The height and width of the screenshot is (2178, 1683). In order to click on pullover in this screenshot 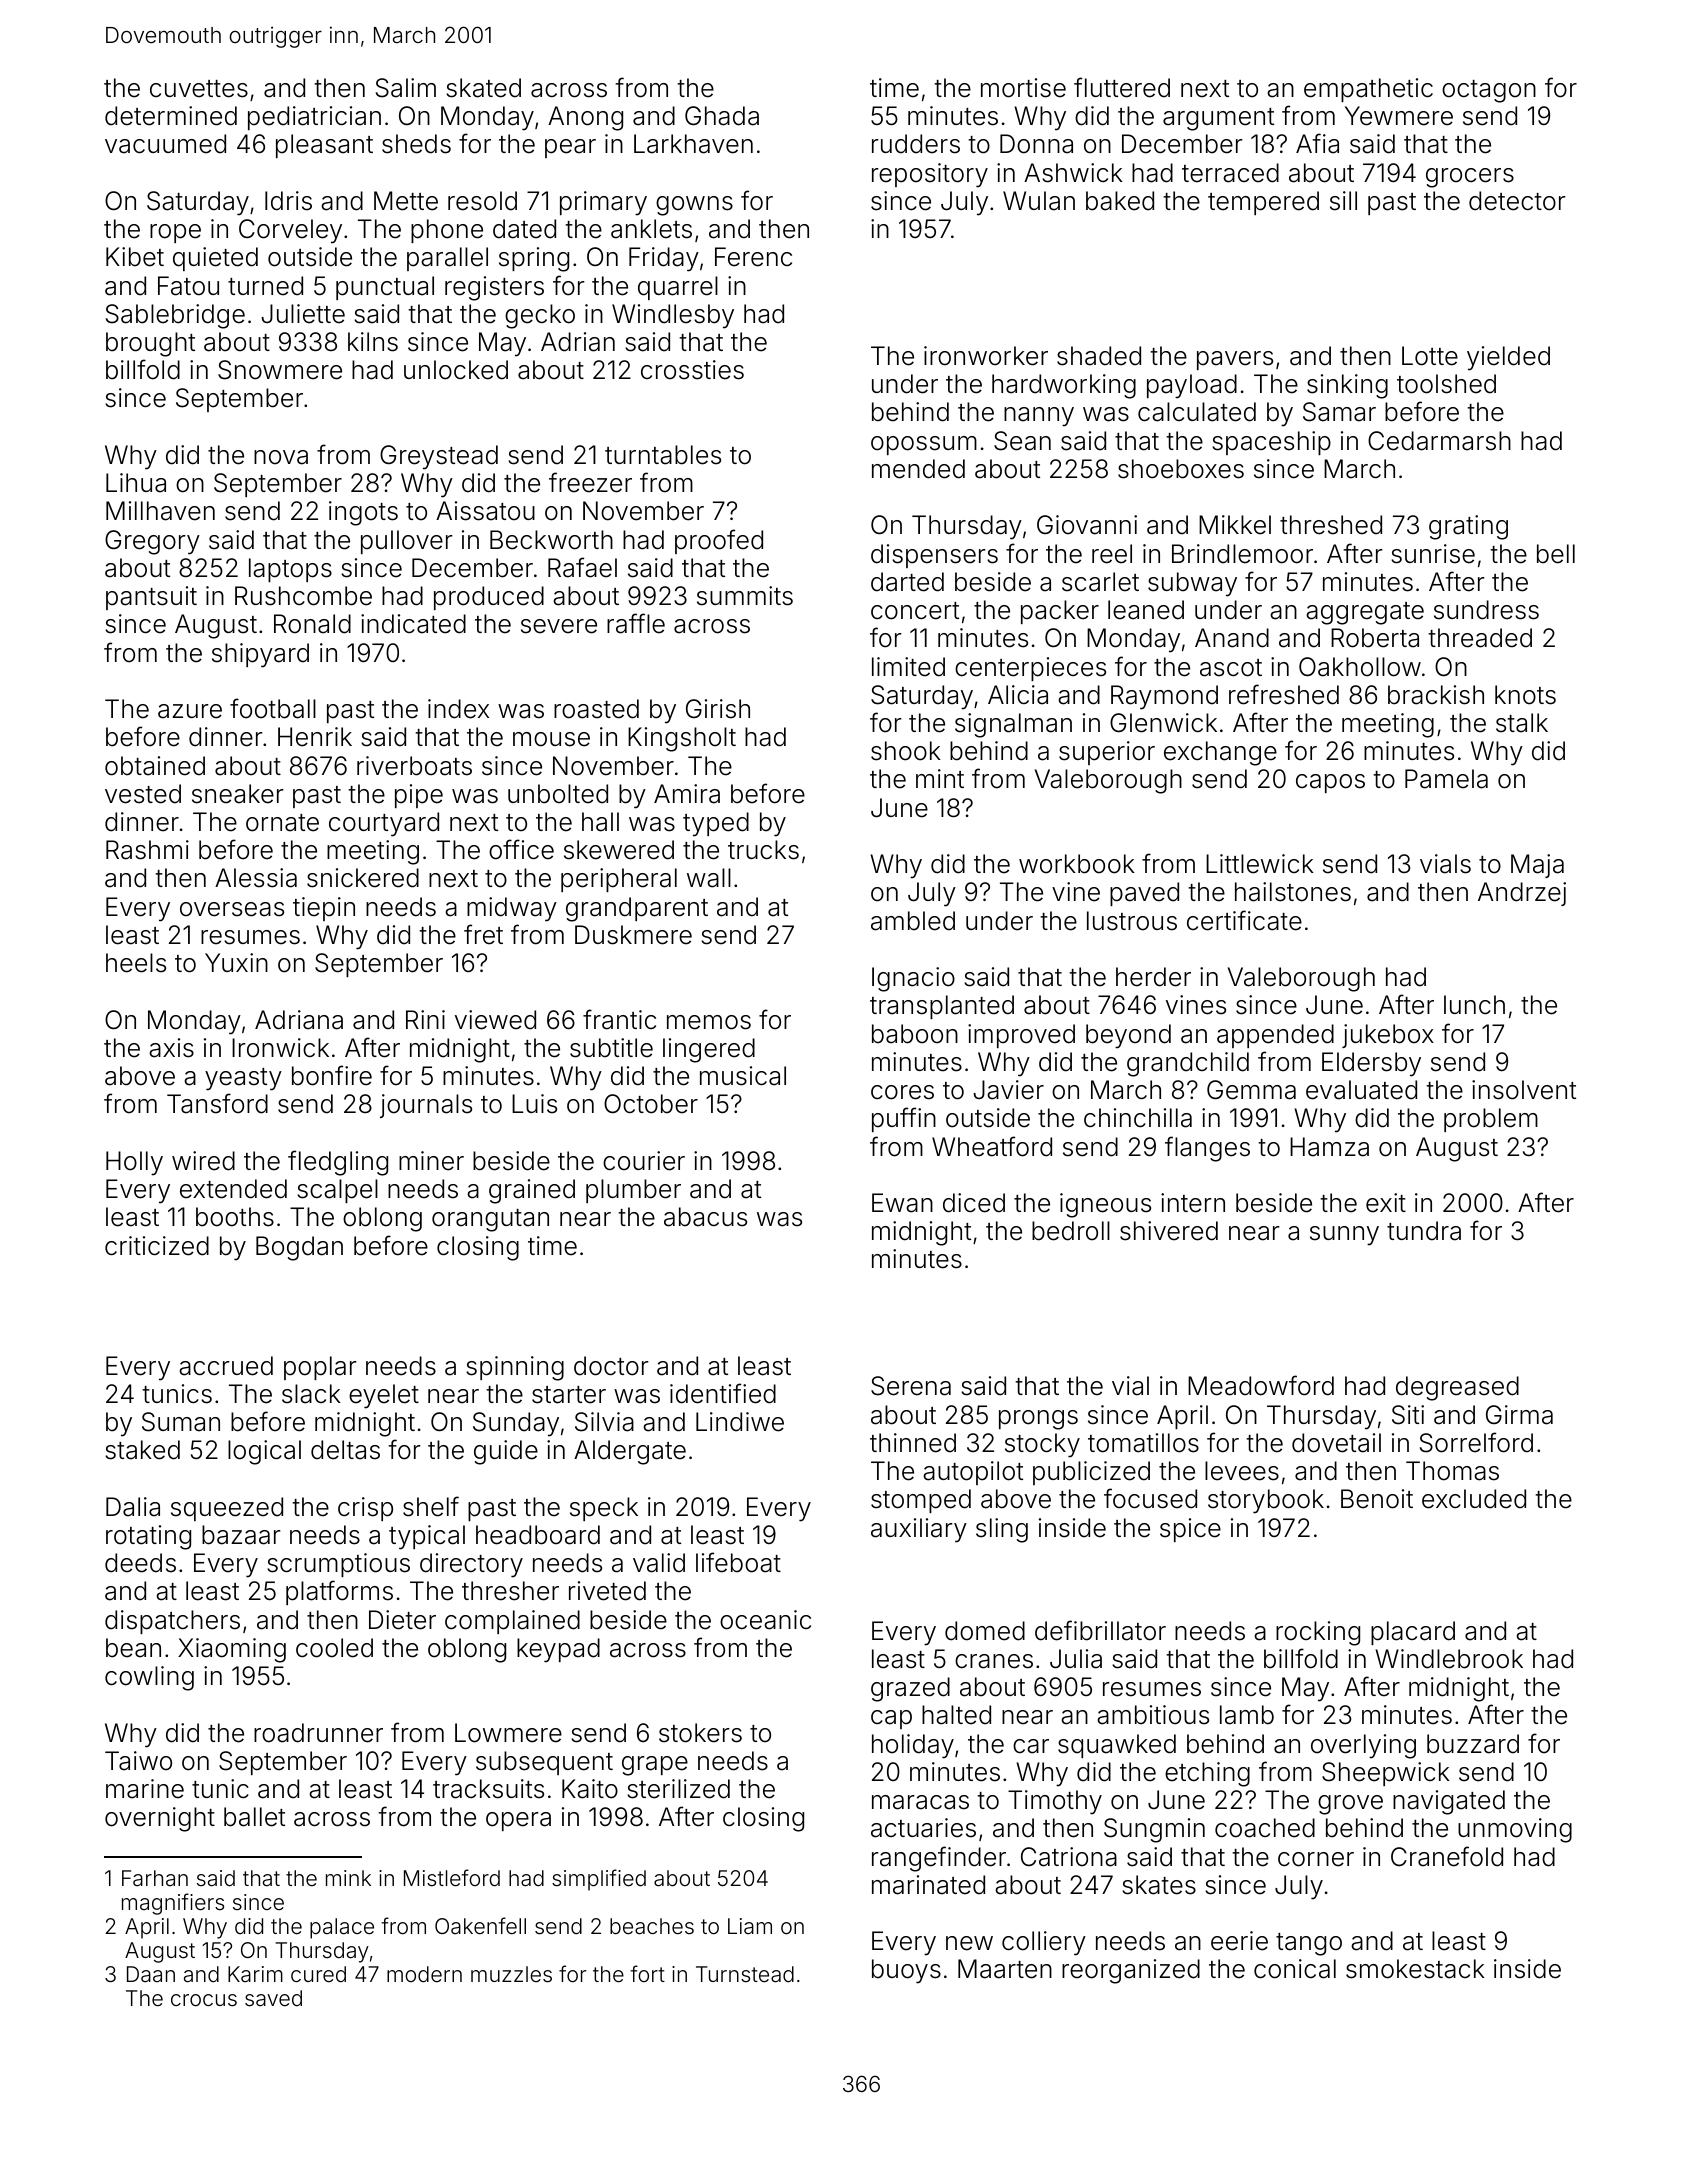, I will do `click(407, 542)`.
